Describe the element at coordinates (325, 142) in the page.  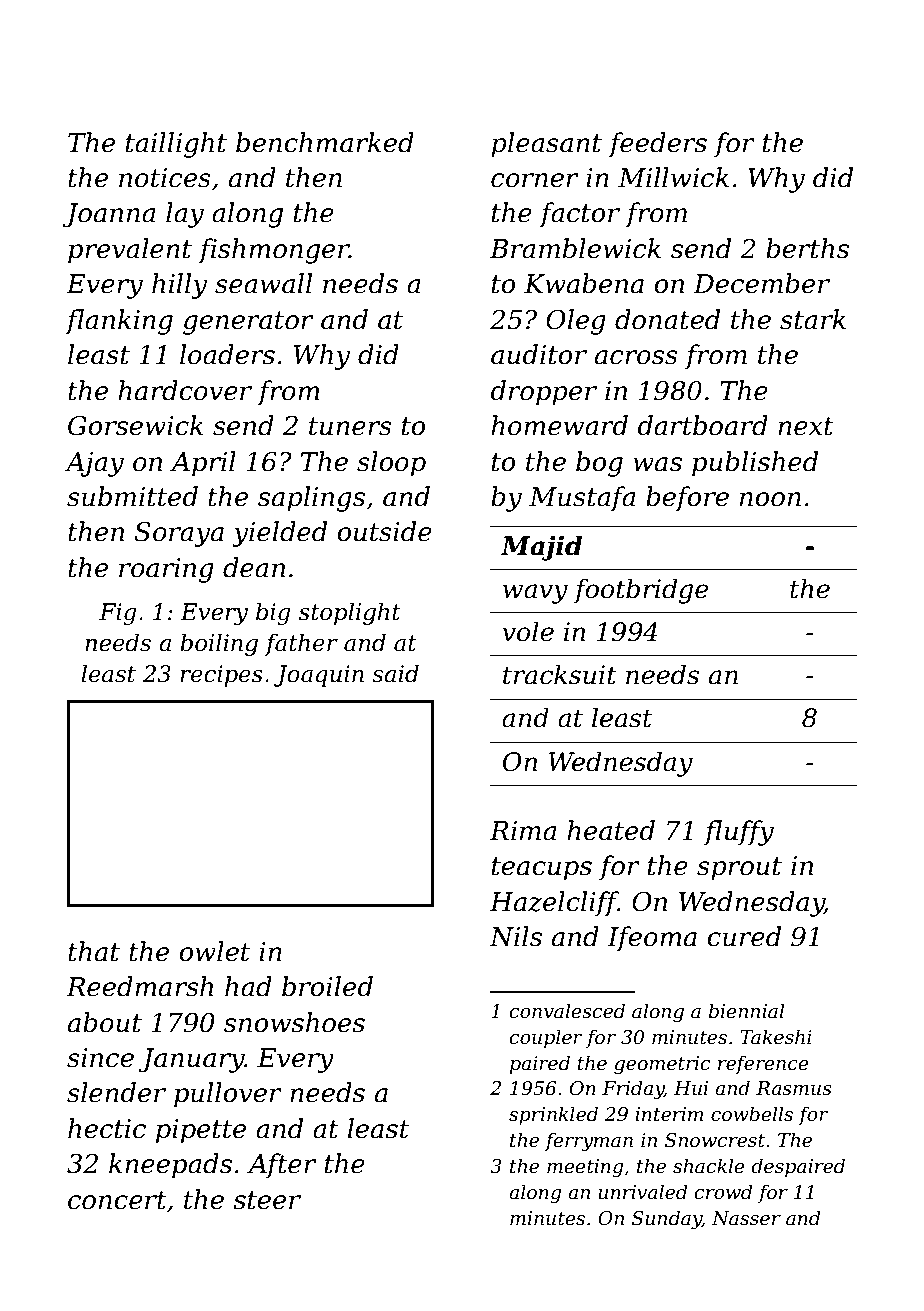
I see `benchmarked` at that location.
